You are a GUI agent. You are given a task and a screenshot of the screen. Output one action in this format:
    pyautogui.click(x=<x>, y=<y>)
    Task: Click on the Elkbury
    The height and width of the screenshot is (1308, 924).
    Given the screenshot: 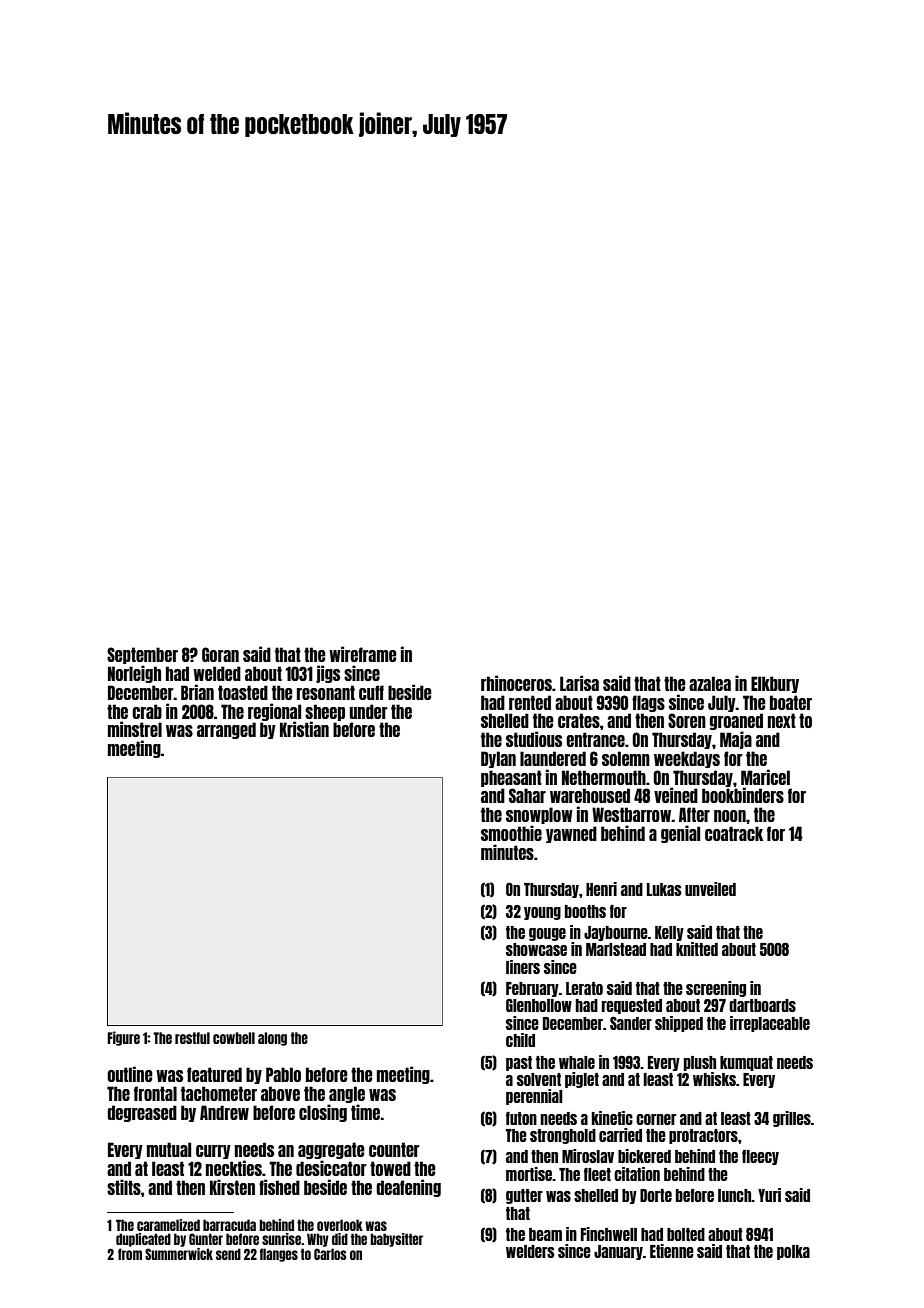 What is the action you would take?
    pyautogui.click(x=775, y=684)
